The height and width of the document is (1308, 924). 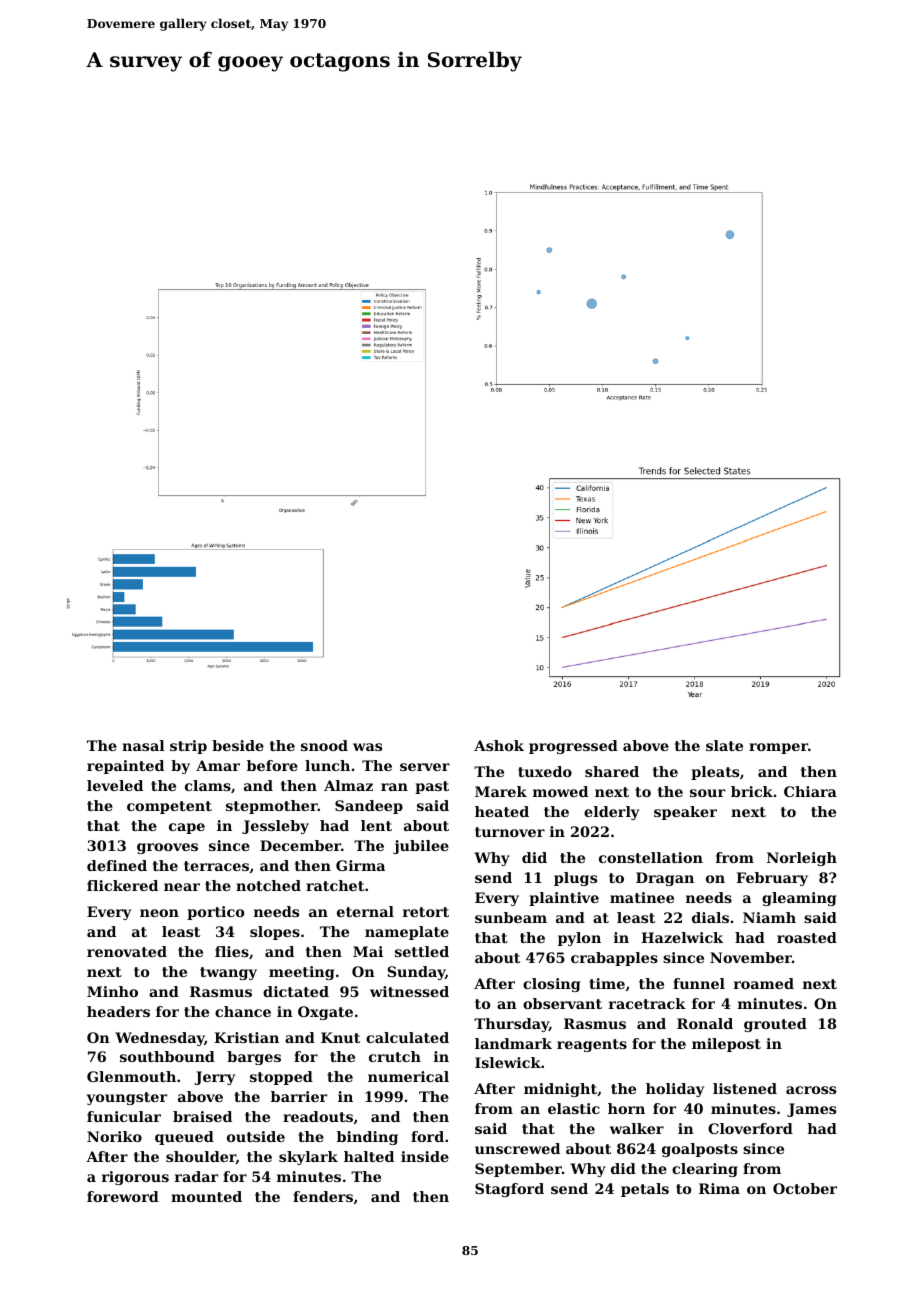 What do you see at coordinates (369, 807) in the document?
I see `Sandeep` at bounding box center [369, 807].
